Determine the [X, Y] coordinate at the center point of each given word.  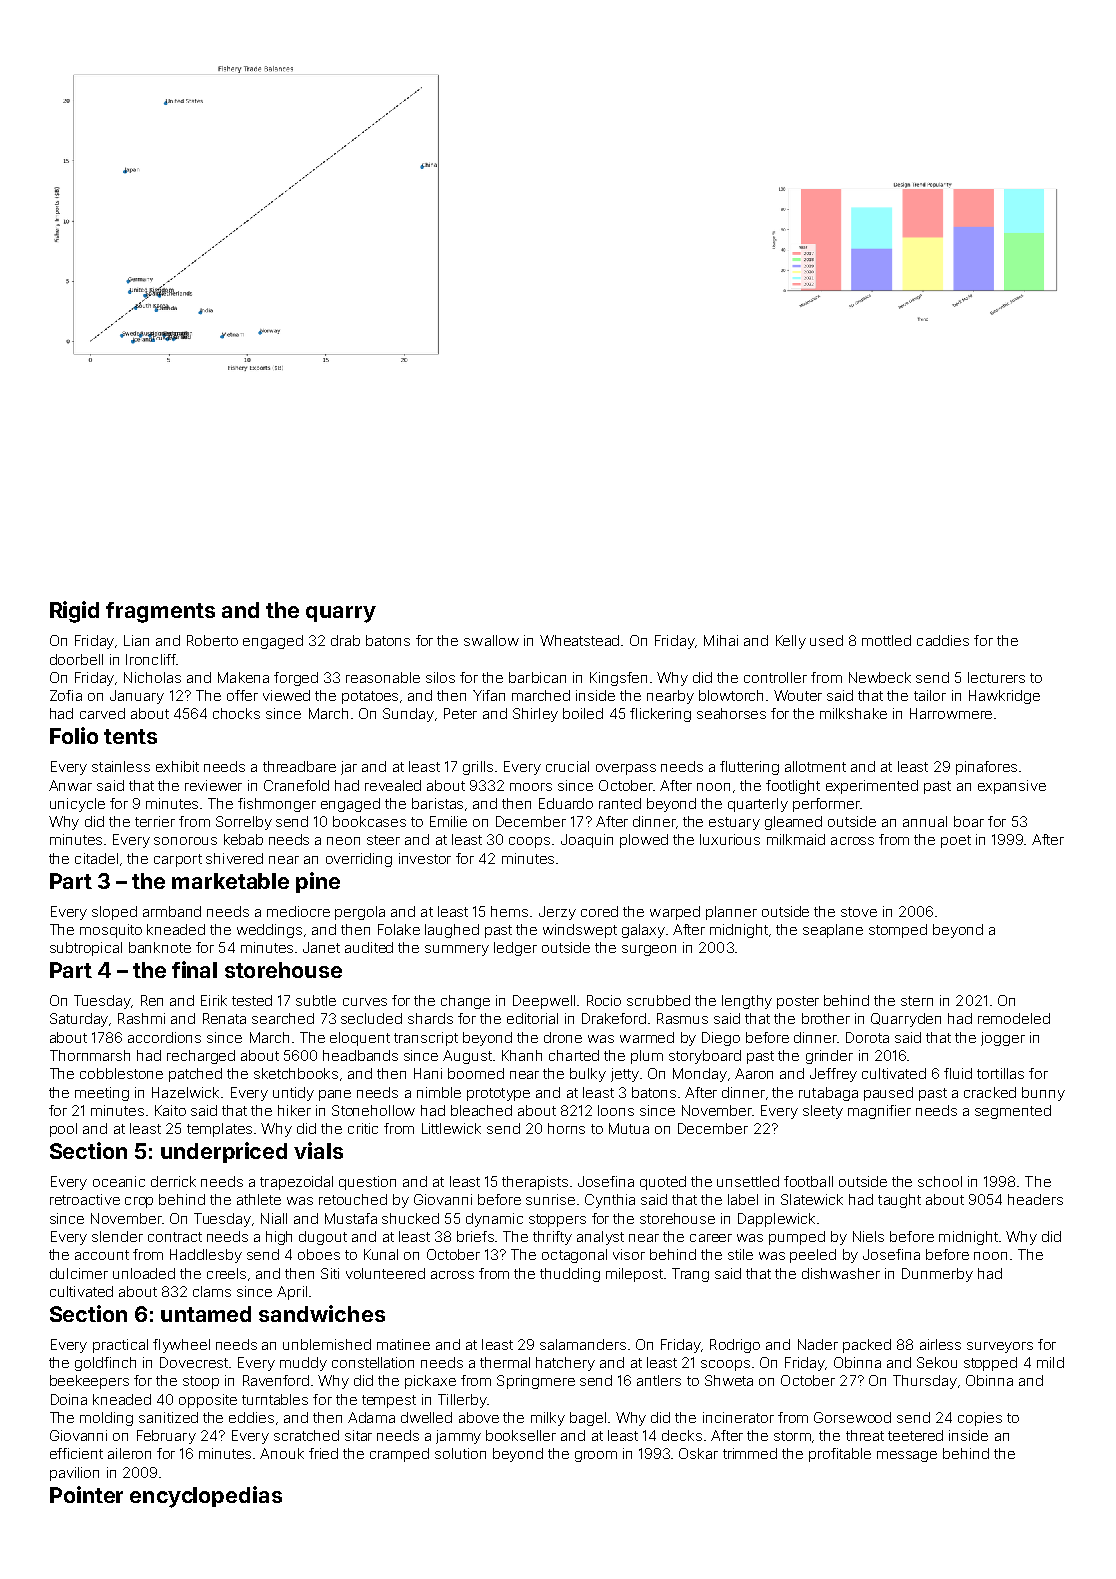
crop [139, 1202]
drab [345, 640]
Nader [818, 1344]
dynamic [494, 1220]
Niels [868, 1236]
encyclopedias [206, 1497]
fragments [160, 612]
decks [682, 1435]
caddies [943, 640]
